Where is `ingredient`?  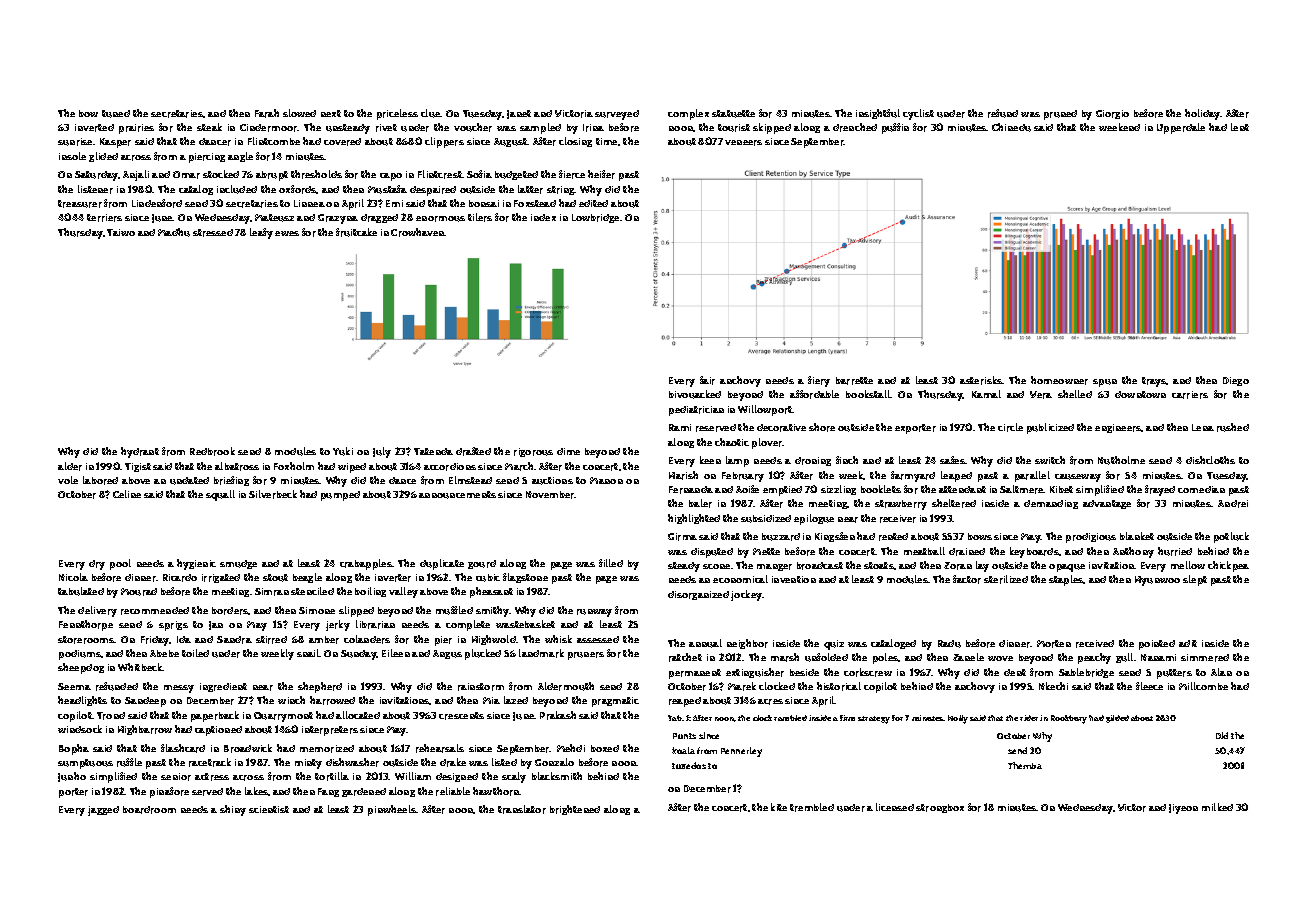 ingredient is located at coordinates (223, 687).
